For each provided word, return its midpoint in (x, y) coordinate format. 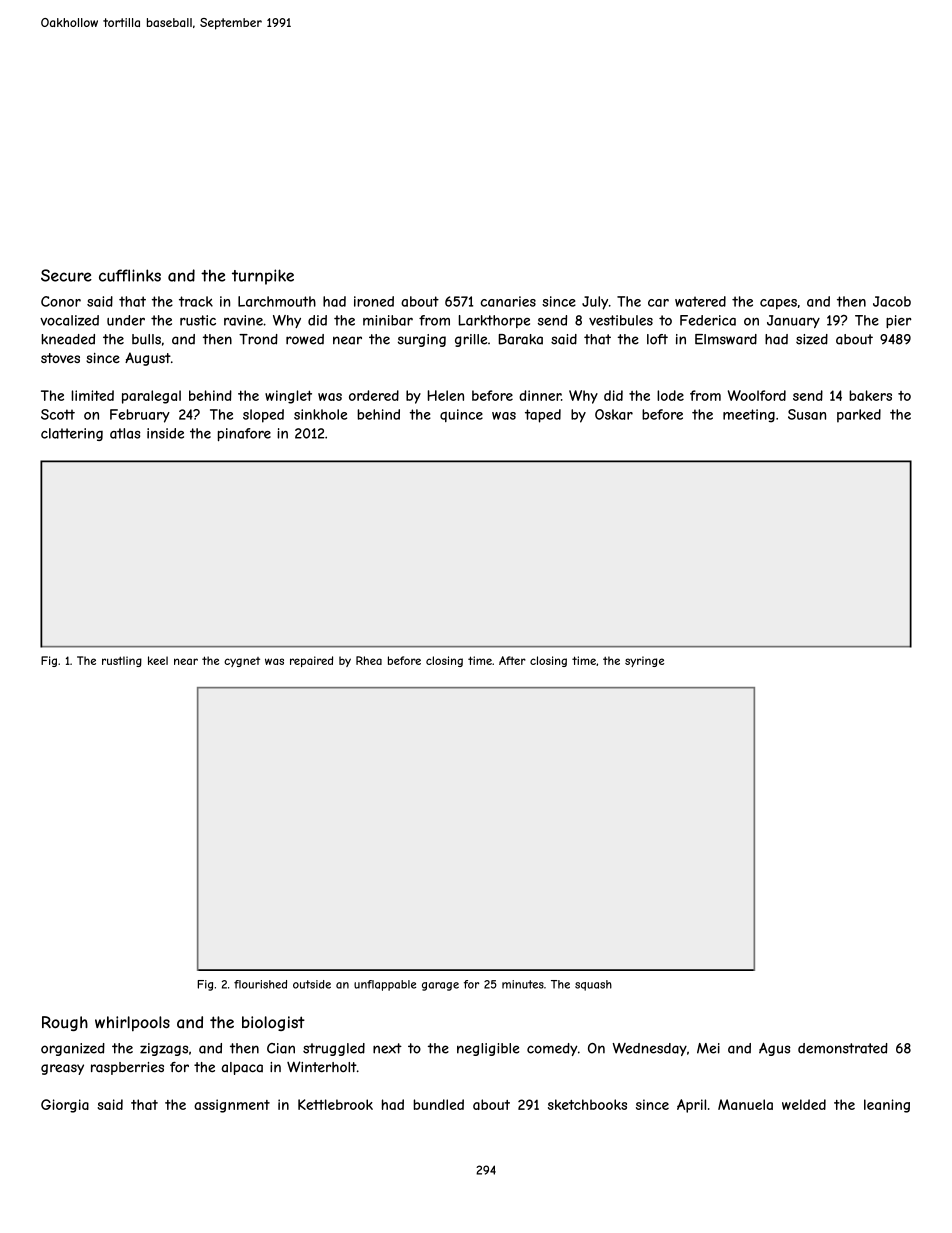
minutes (523, 984)
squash (593, 985)
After (512, 660)
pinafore (244, 434)
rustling (122, 661)
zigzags (164, 1049)
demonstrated (843, 1048)
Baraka (521, 339)
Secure (66, 275)
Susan (807, 414)
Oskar (614, 414)
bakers (870, 395)
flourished (260, 984)
